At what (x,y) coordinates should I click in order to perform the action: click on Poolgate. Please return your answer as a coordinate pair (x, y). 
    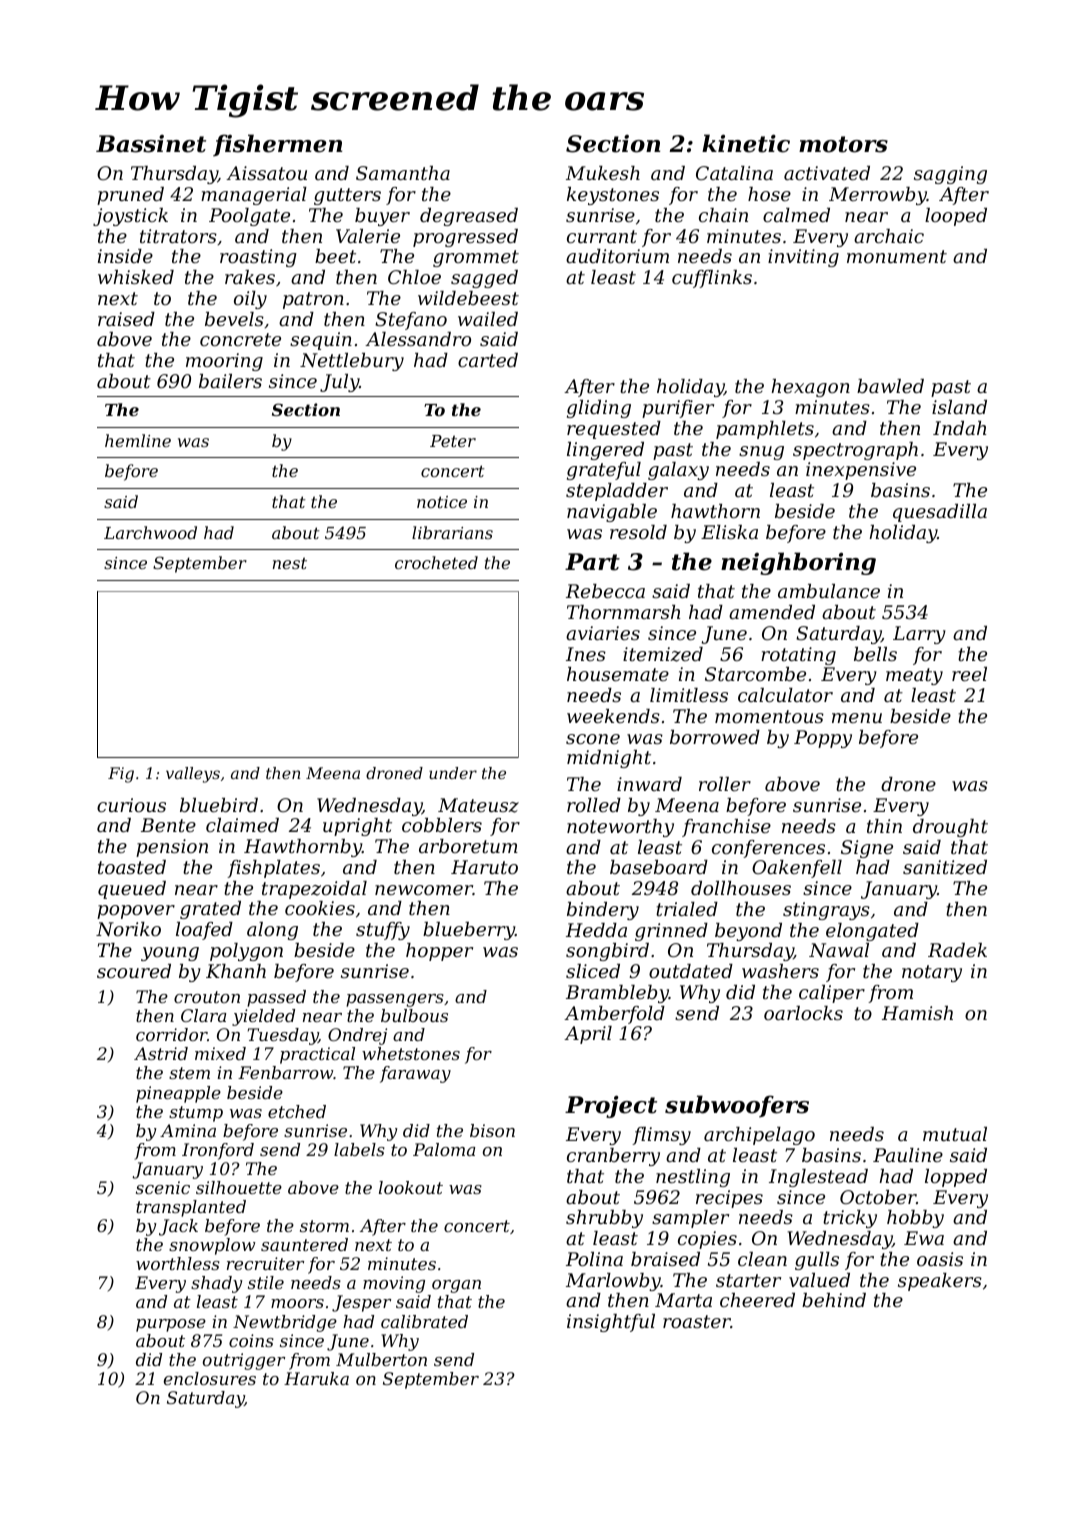
    Looking at the image, I should click on (249, 217).
